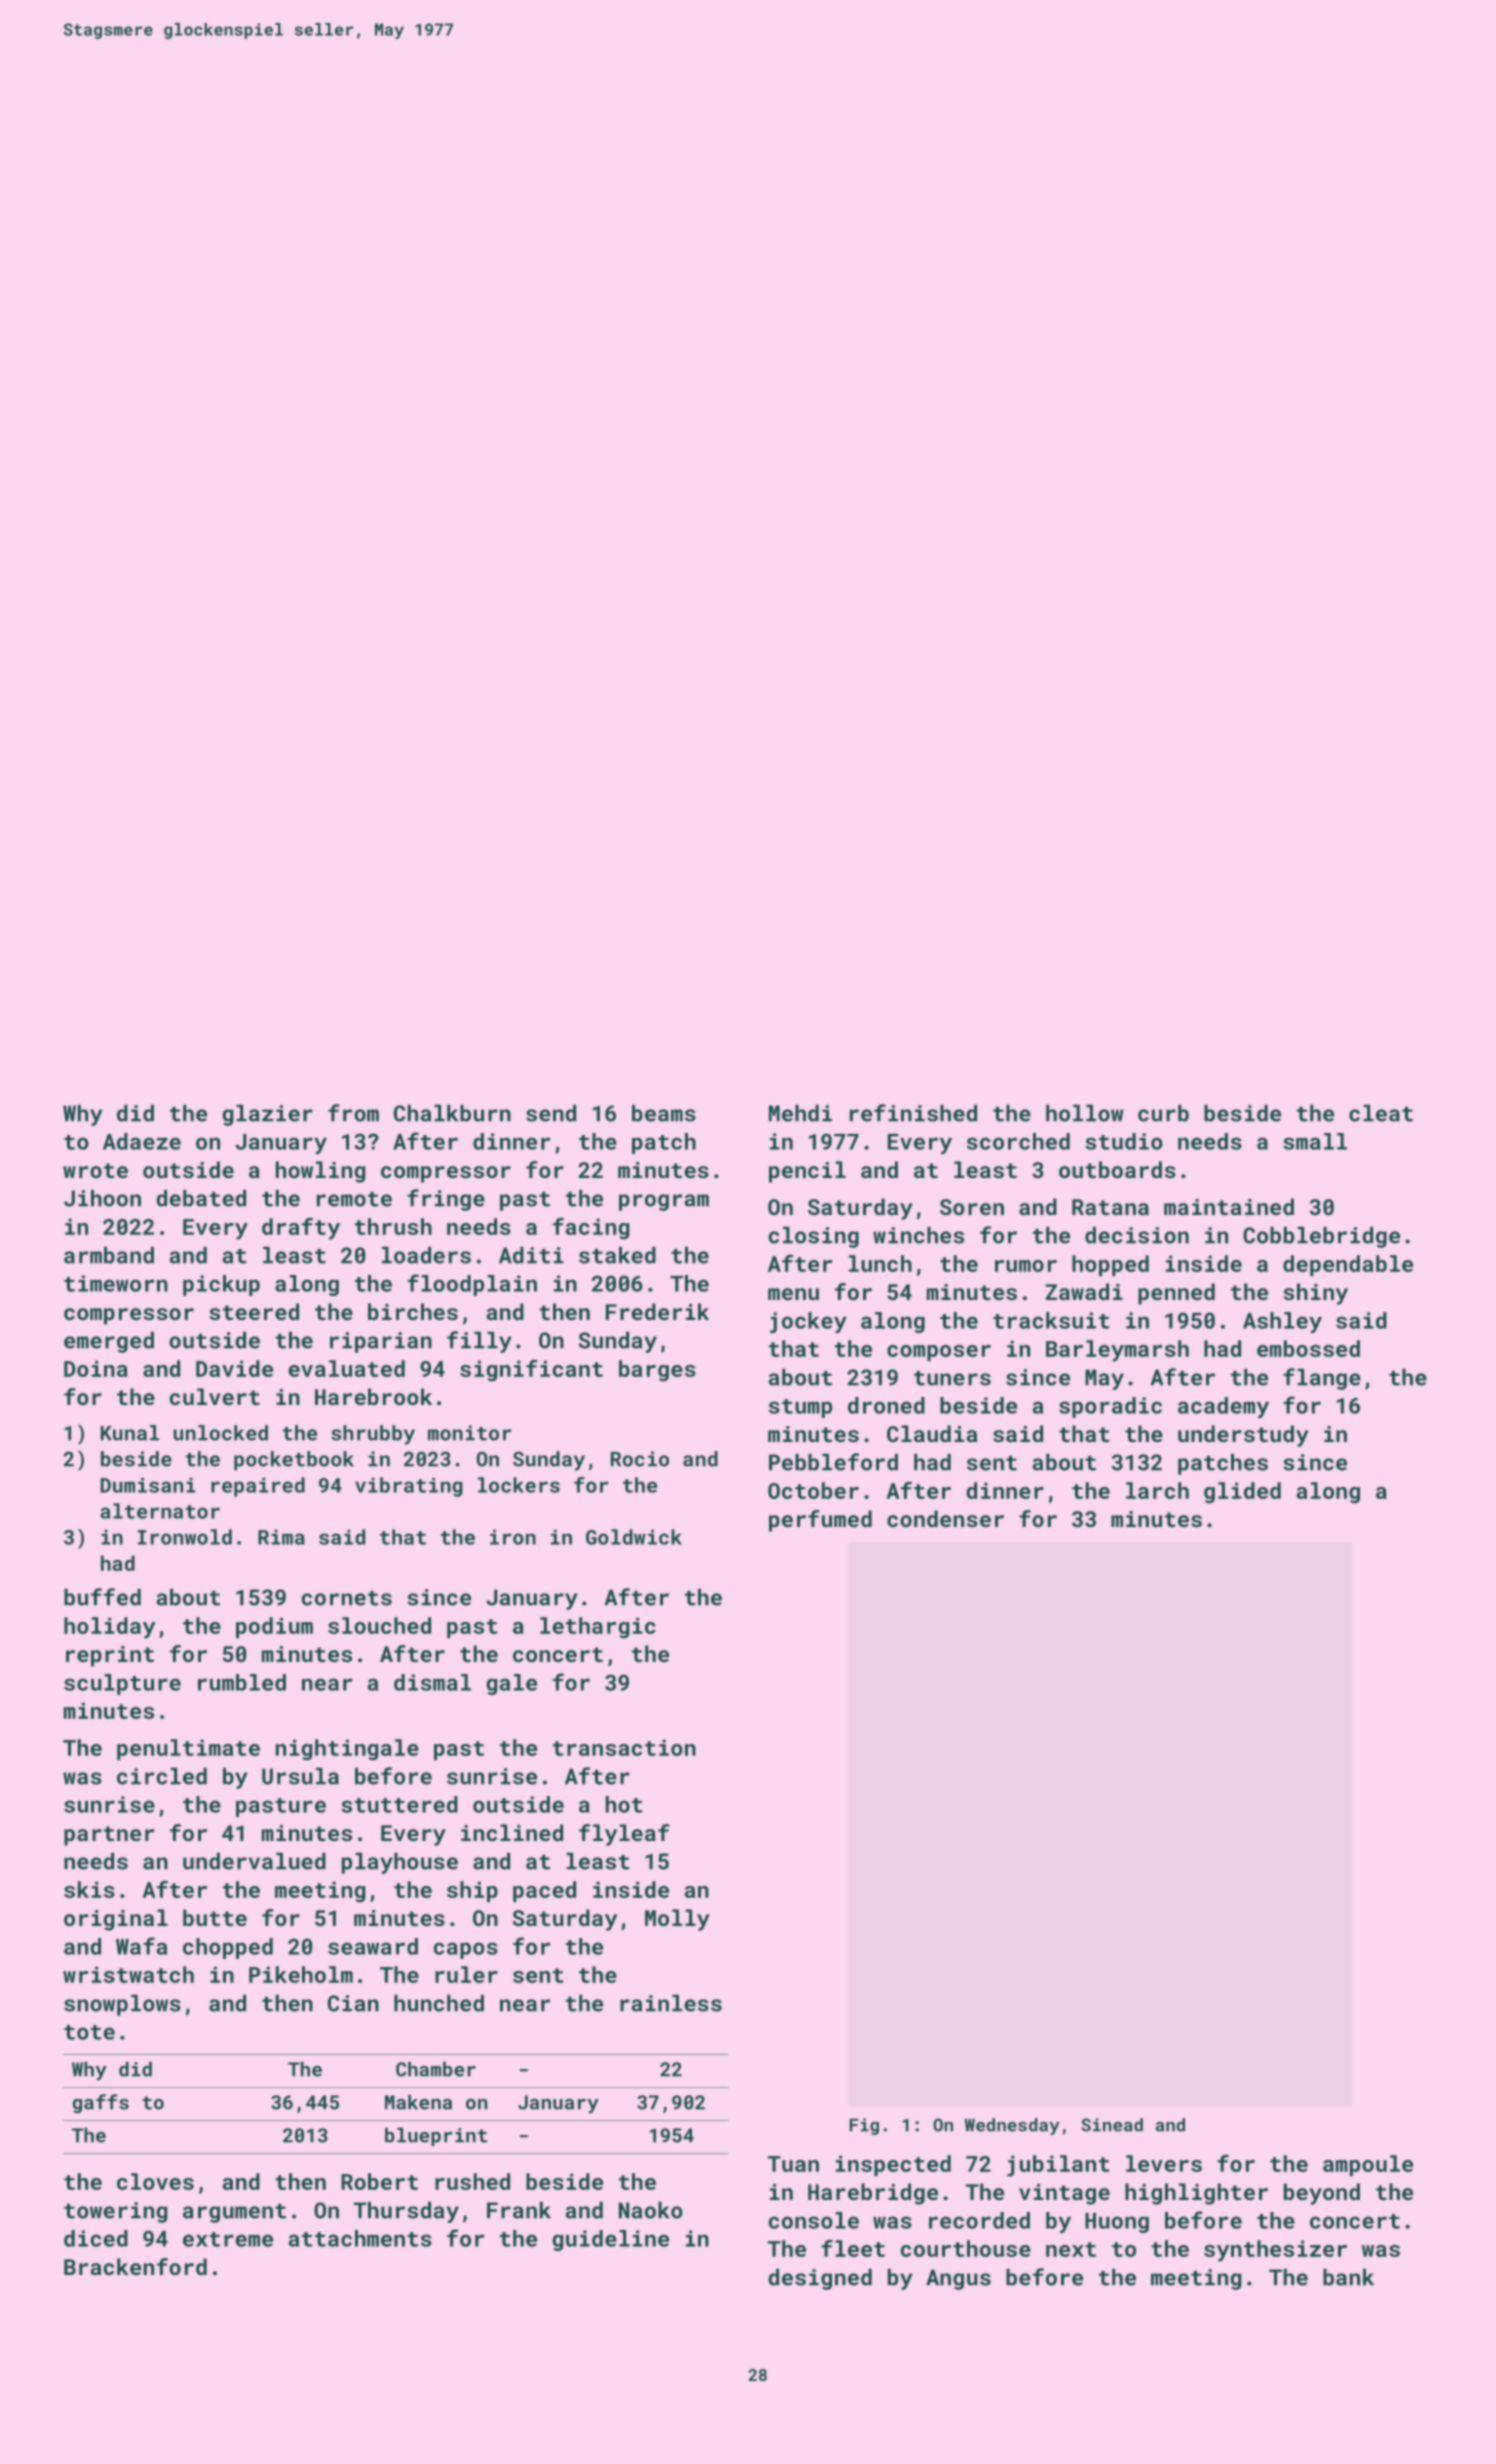 The width and height of the screenshot is (1496, 2464). What do you see at coordinates (135, 2266) in the screenshot?
I see `Brackenford` at bounding box center [135, 2266].
